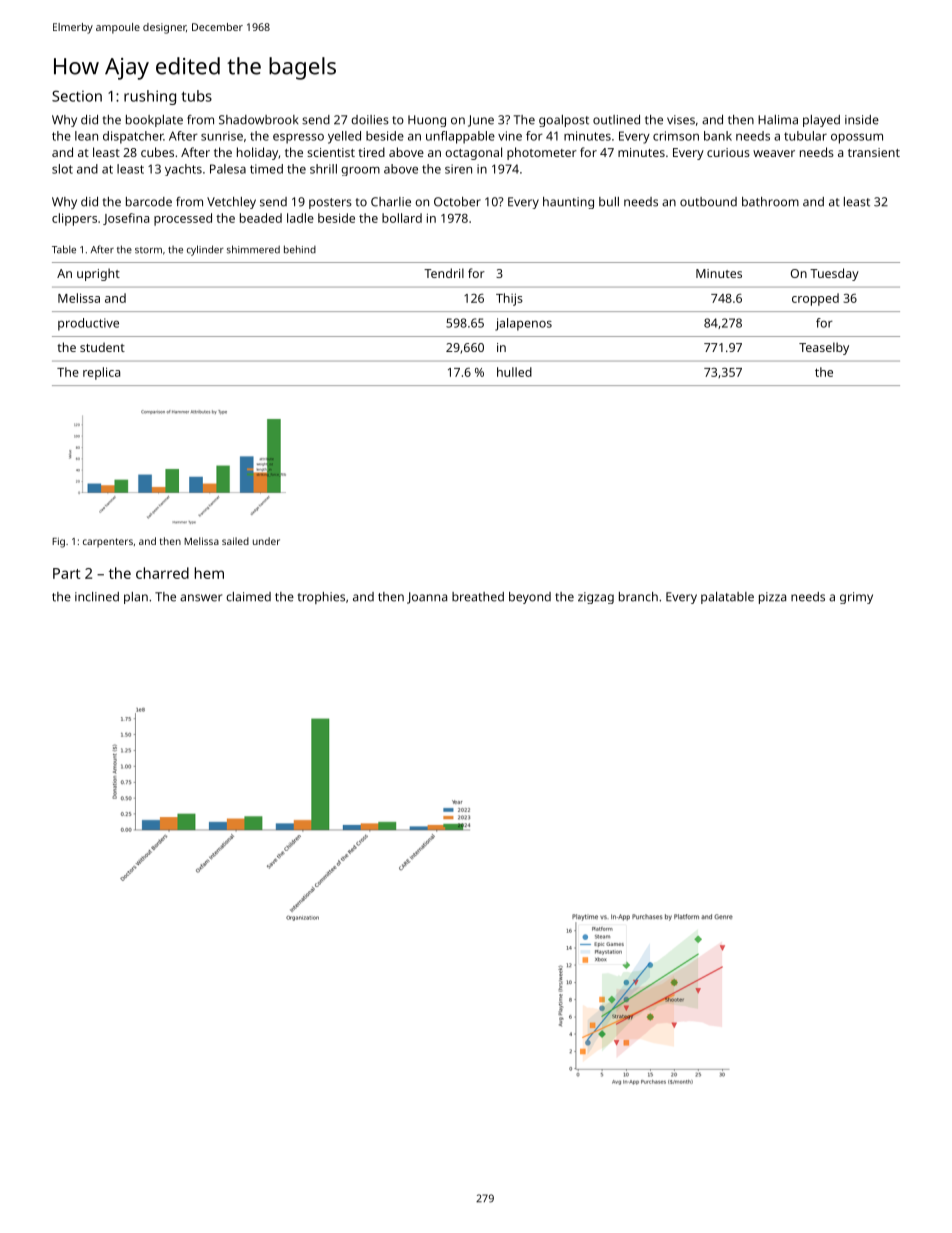  Describe the element at coordinates (88, 324) in the screenshot. I see `productive` at that location.
